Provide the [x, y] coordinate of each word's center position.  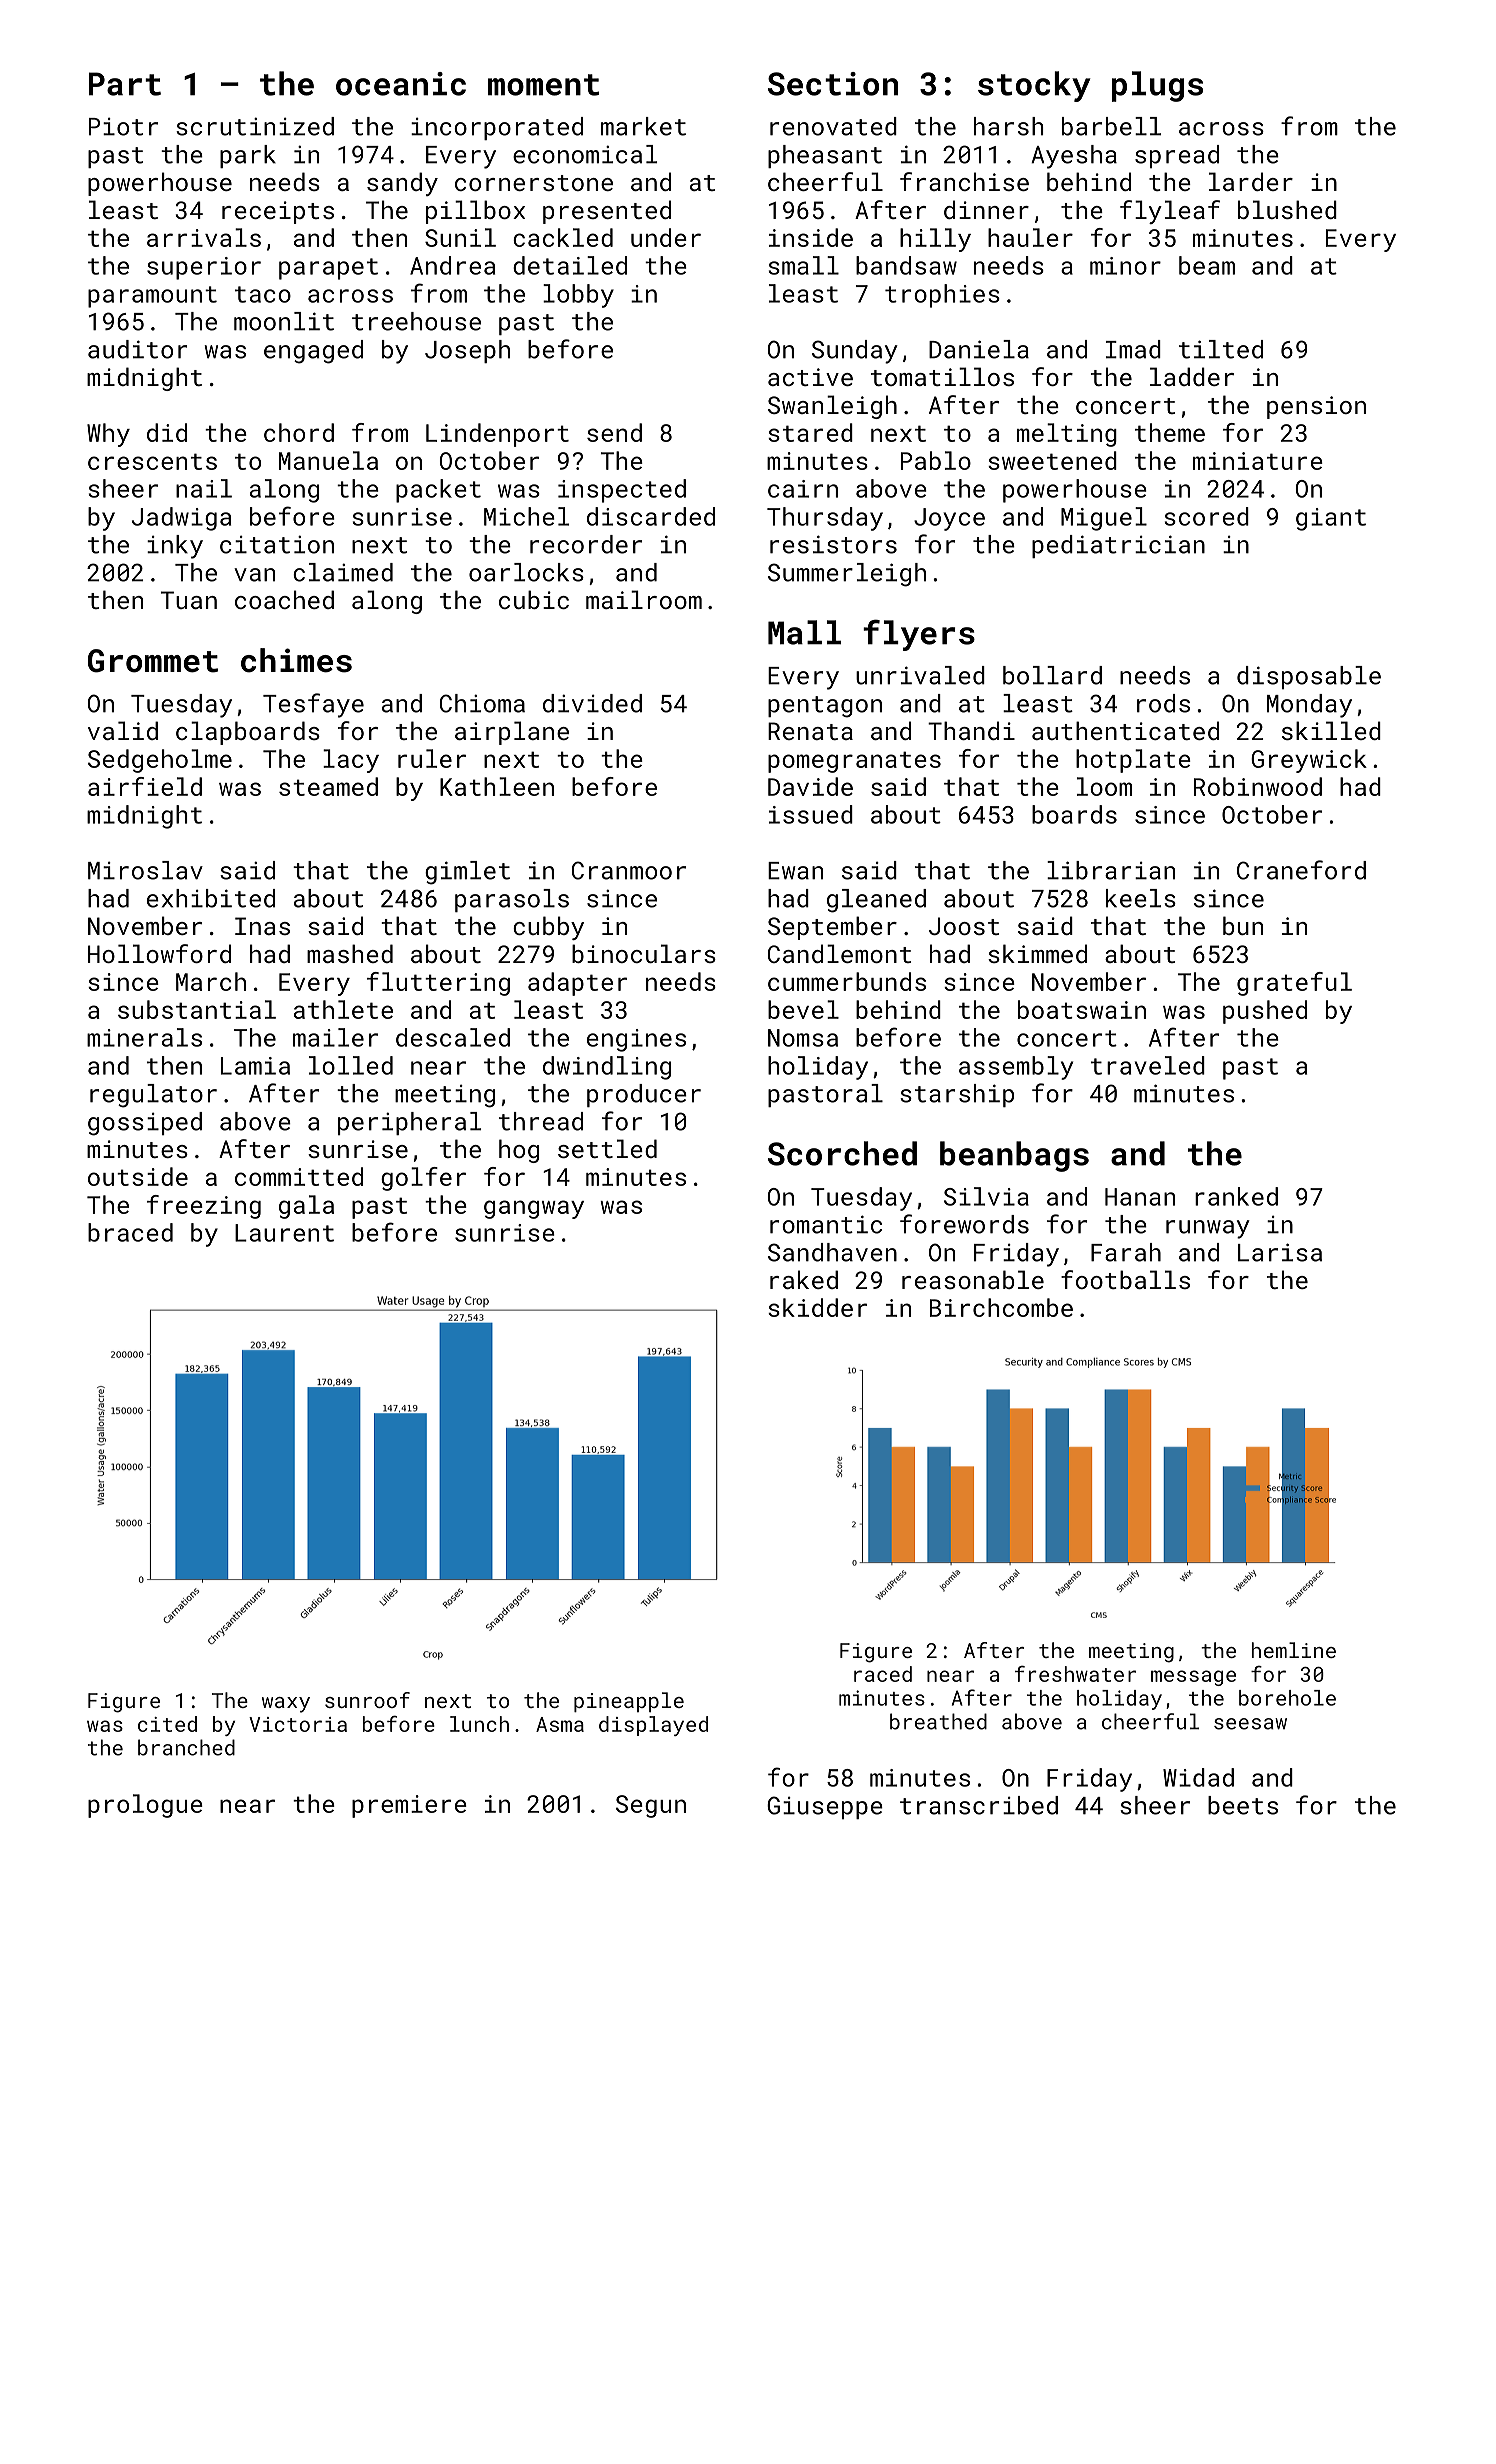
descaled [453, 1037]
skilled [1331, 730]
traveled [1148, 1065]
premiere [409, 1806]
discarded [651, 516]
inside [811, 237]
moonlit [284, 321]
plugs [1157, 86]
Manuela [328, 460]
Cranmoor [629, 870]
